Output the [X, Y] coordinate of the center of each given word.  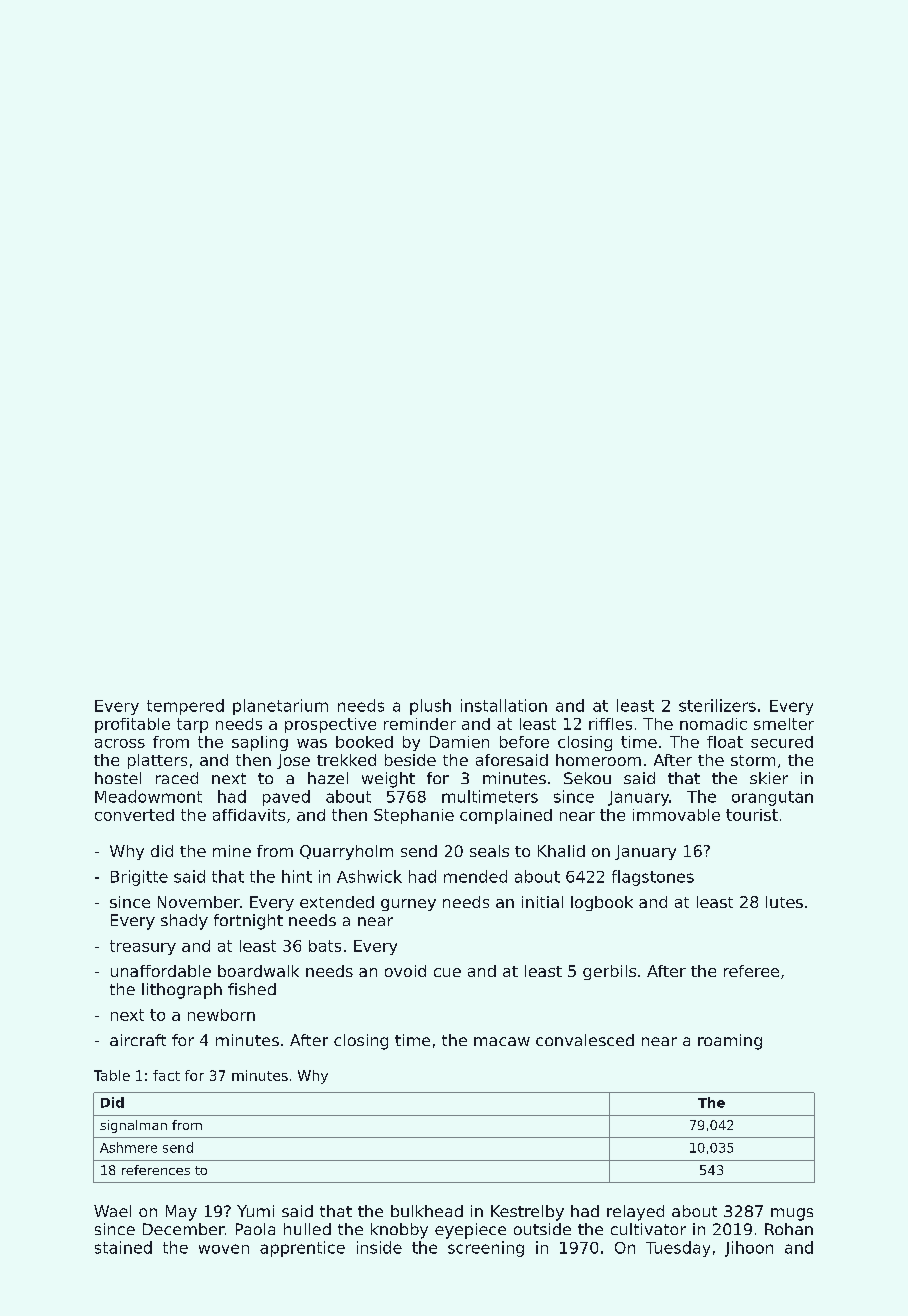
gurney [408, 905]
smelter [784, 724]
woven [224, 1249]
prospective [330, 725]
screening [486, 1249]
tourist [752, 815]
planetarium [280, 707]
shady [184, 922]
